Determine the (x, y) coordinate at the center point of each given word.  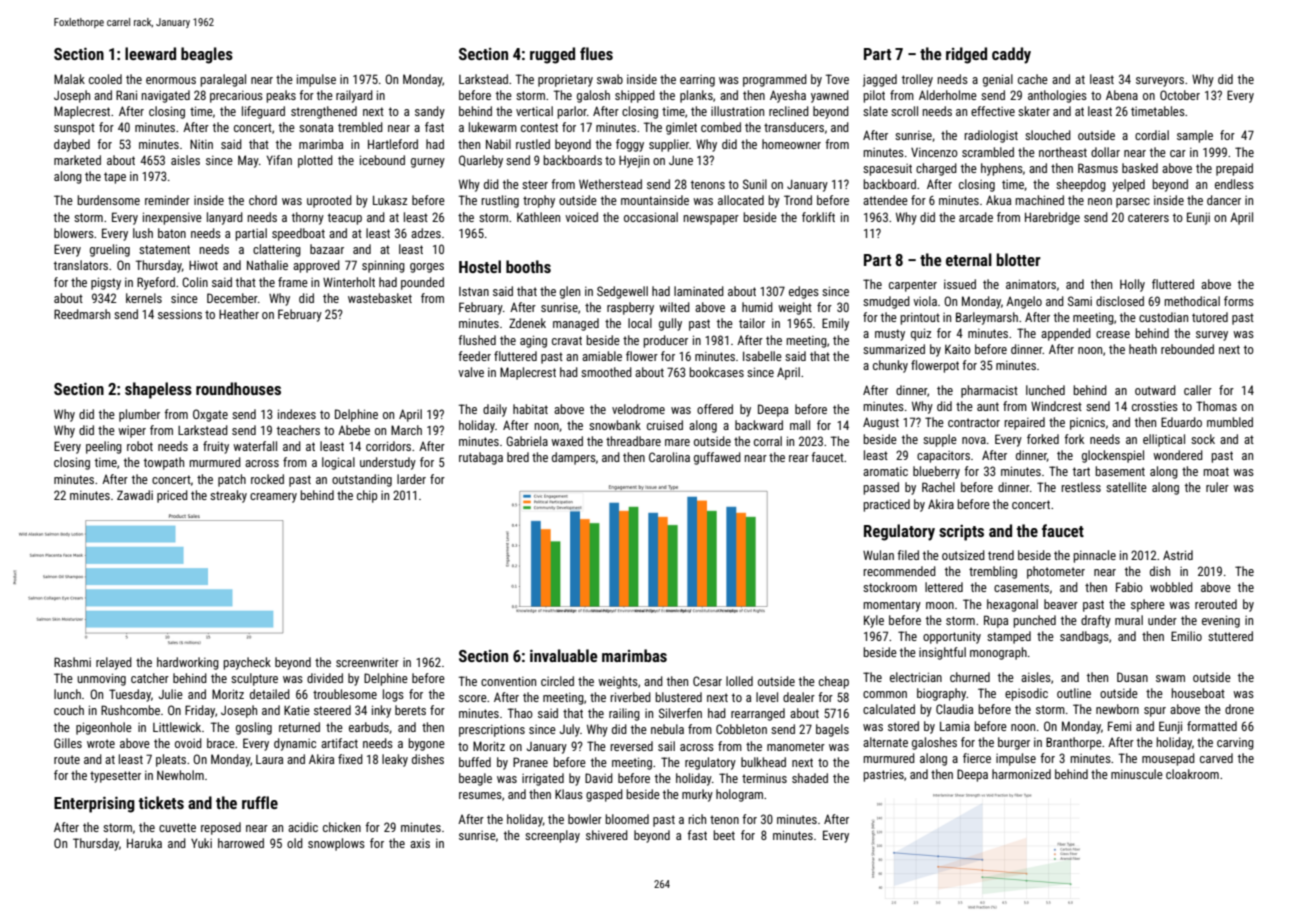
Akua (998, 200)
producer (665, 341)
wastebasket (380, 298)
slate (875, 111)
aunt (988, 406)
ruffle (260, 802)
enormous (171, 80)
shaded (810, 778)
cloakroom (1192, 774)
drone (1239, 709)
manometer (796, 746)
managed (576, 324)
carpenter (913, 286)
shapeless (158, 390)
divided (325, 678)
